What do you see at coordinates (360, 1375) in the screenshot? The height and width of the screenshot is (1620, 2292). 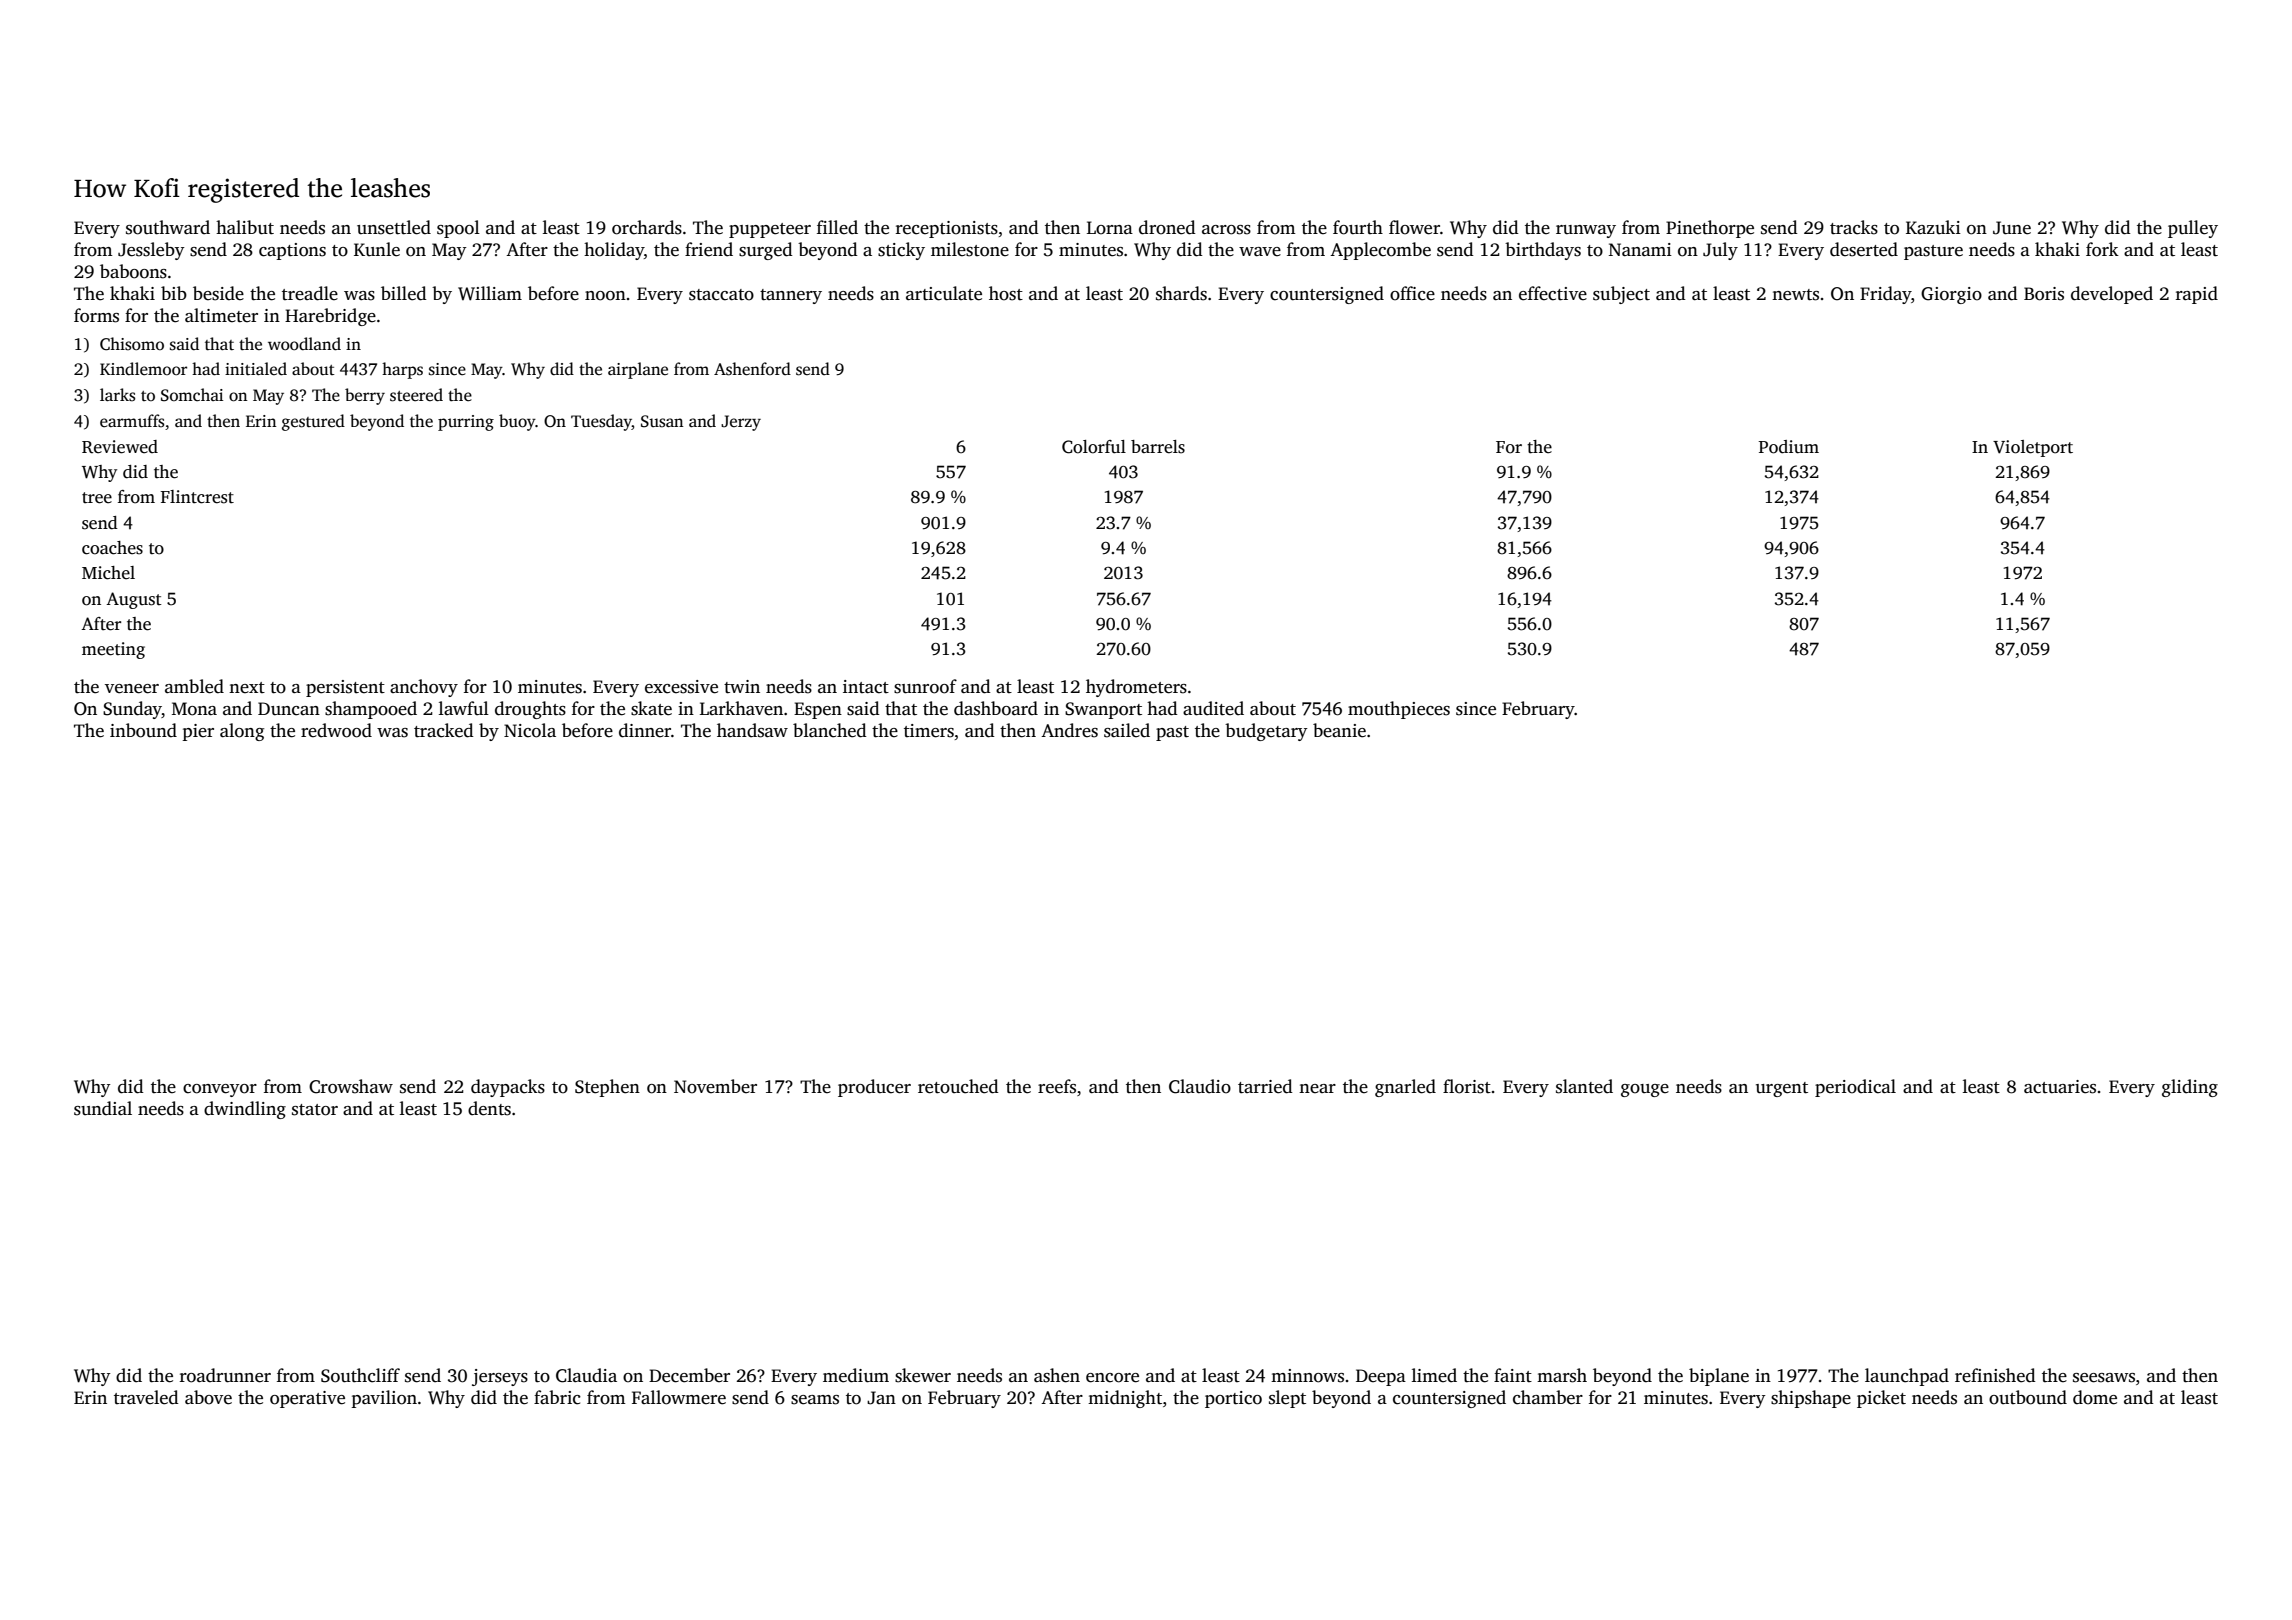 I see `Southcliff` at bounding box center [360, 1375].
